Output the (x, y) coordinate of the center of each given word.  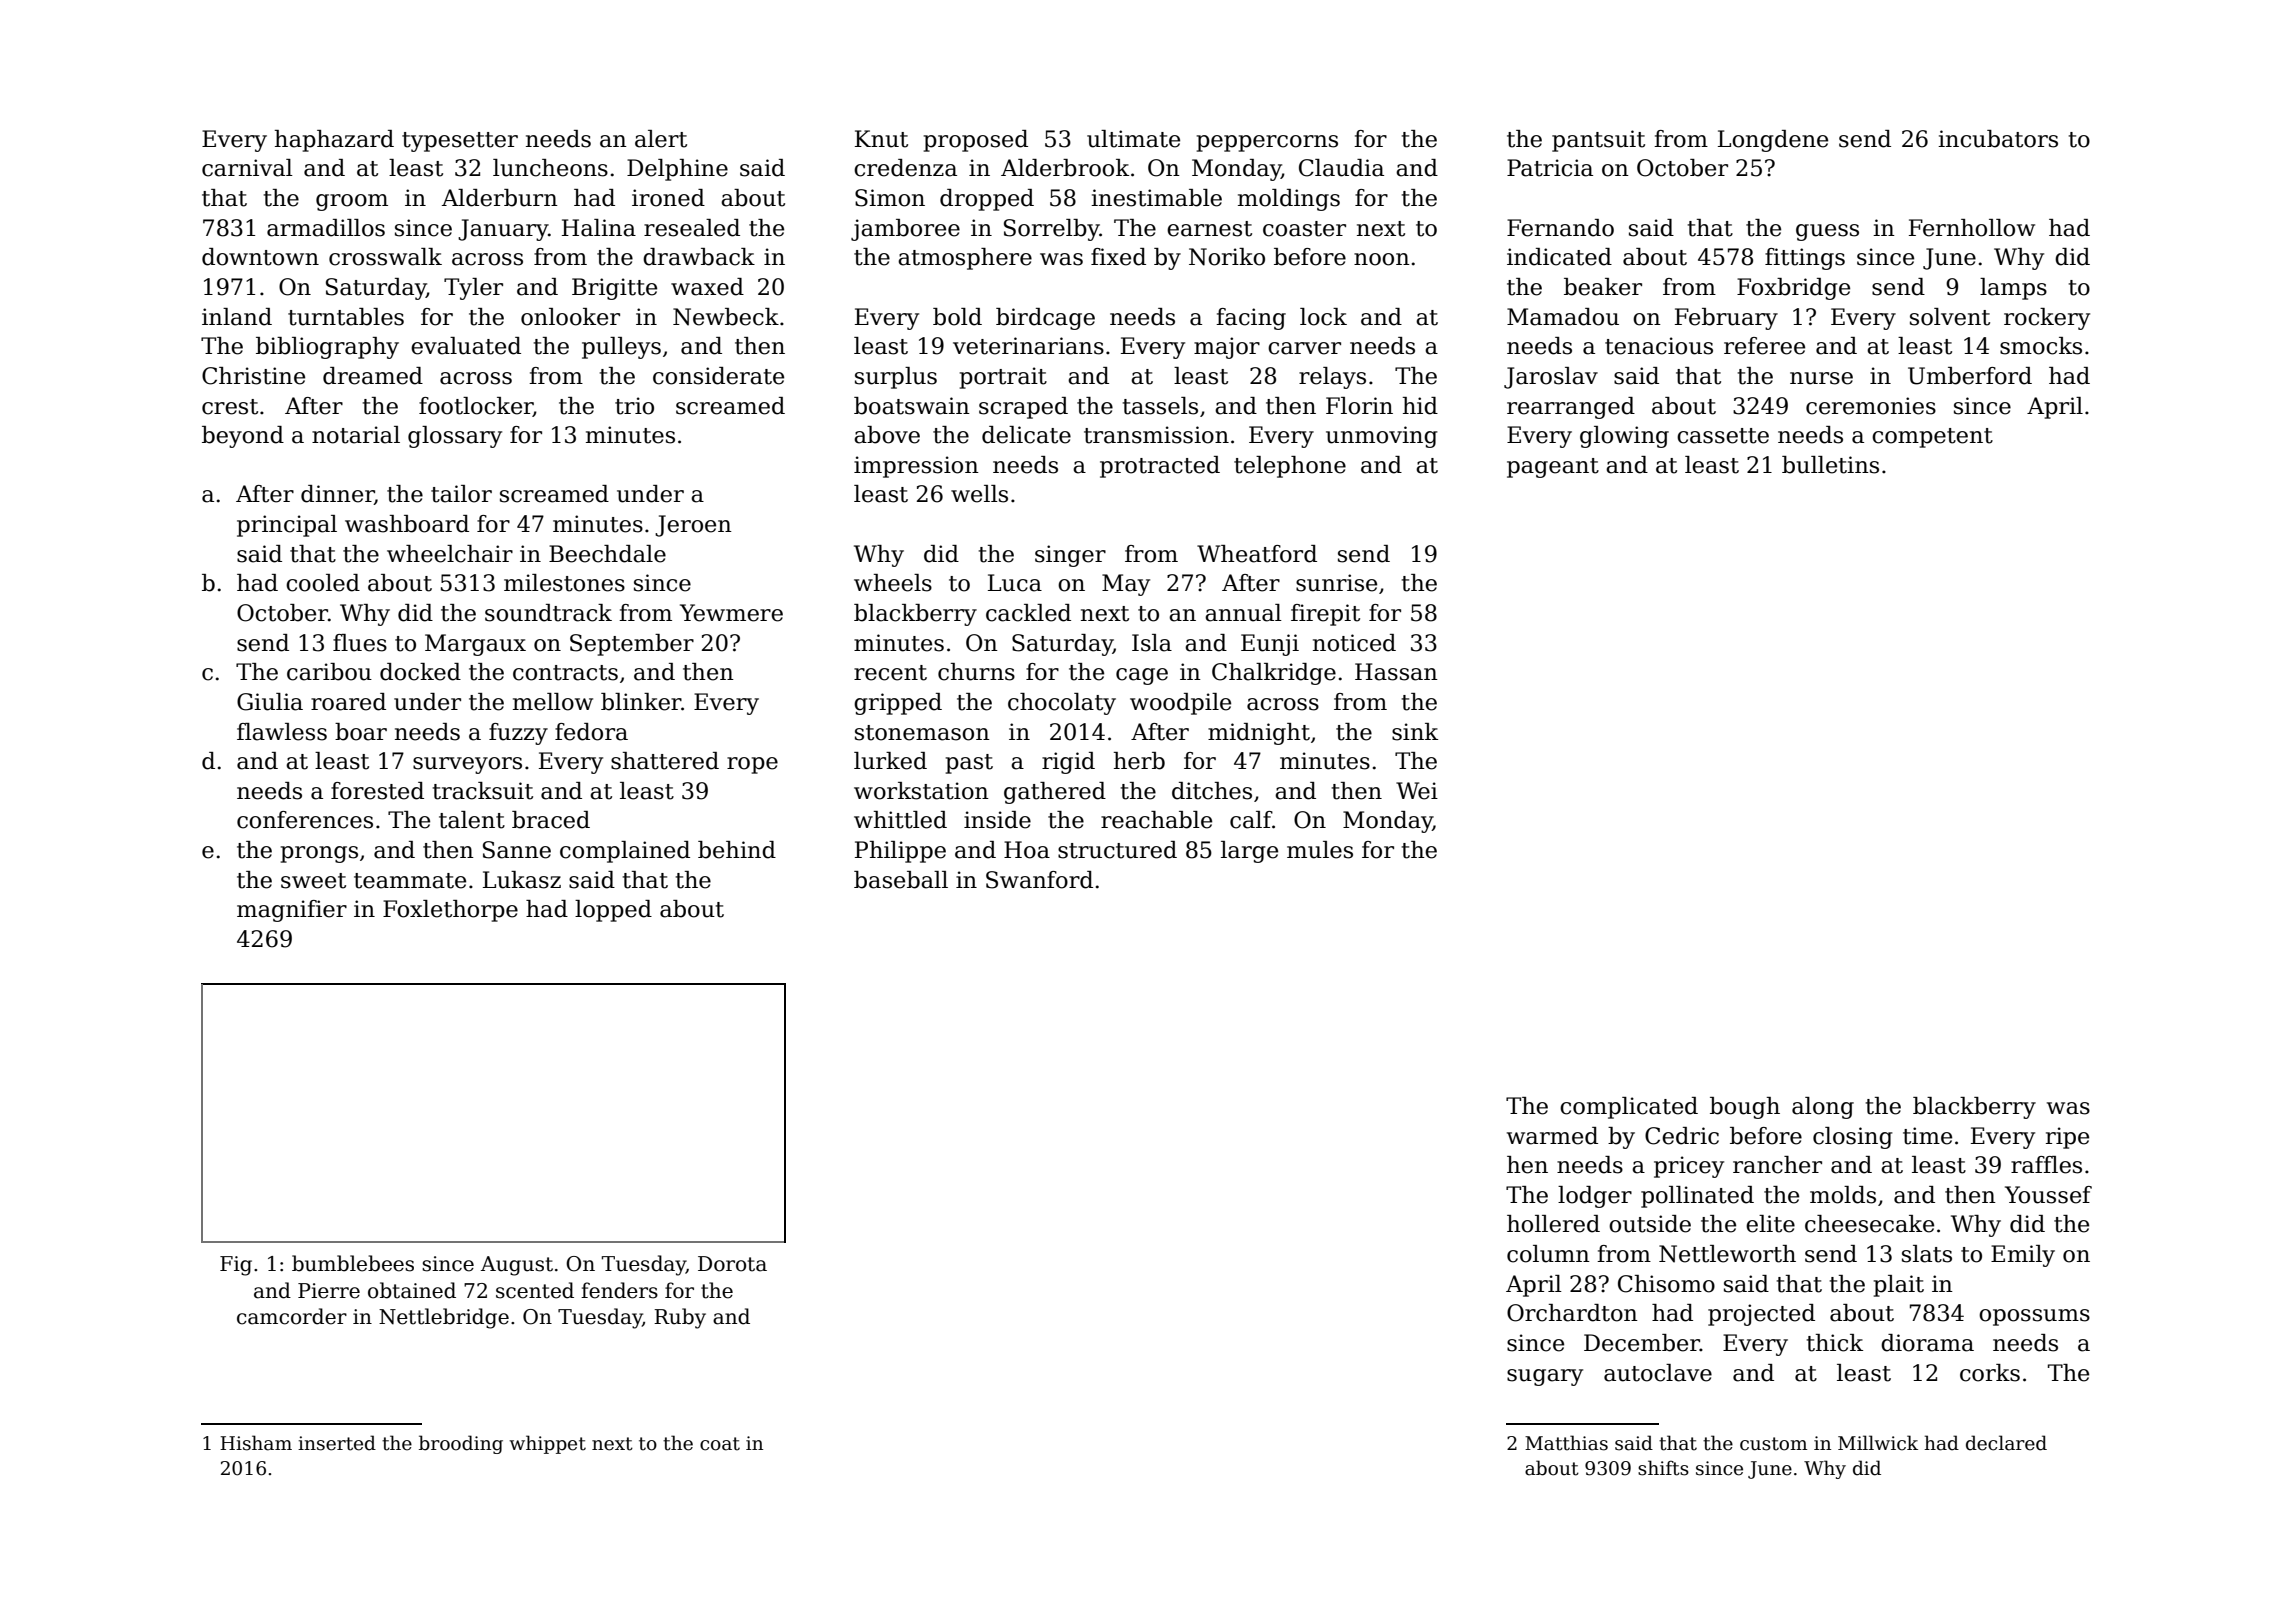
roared (348, 702)
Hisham (256, 1443)
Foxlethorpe (450, 911)
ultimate (1133, 139)
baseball (901, 880)
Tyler (473, 289)
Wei (1417, 791)
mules (1320, 850)
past (969, 764)
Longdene (1773, 141)
